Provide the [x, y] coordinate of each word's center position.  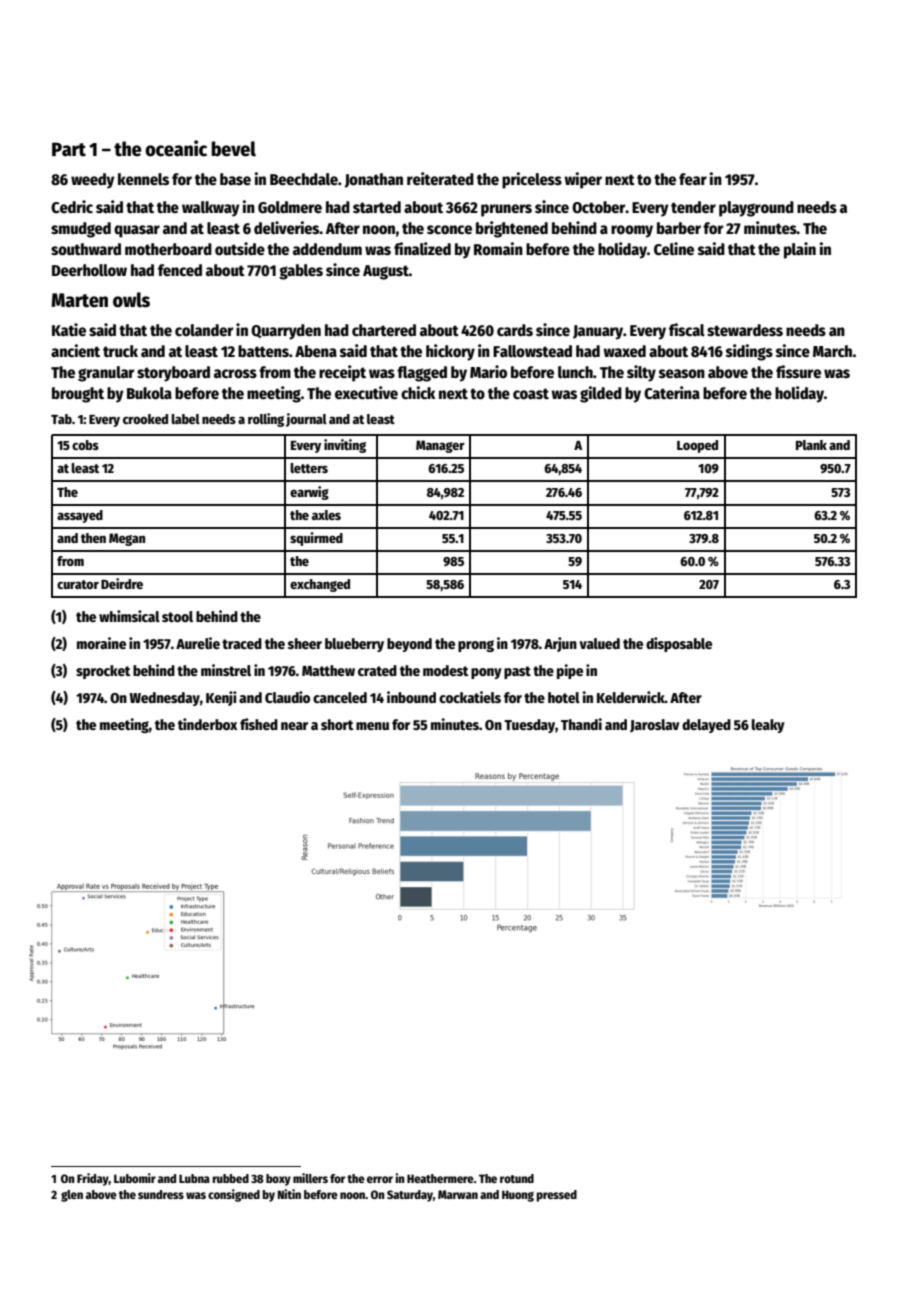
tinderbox [208, 724]
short [337, 724]
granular [106, 374]
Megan [127, 539]
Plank [811, 445]
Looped [697, 446]
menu [372, 726]
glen [72, 1196]
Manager [440, 446]
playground [756, 209]
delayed [706, 726]
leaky [768, 726]
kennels [143, 179]
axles [326, 515]
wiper [583, 180]
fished [259, 724]
